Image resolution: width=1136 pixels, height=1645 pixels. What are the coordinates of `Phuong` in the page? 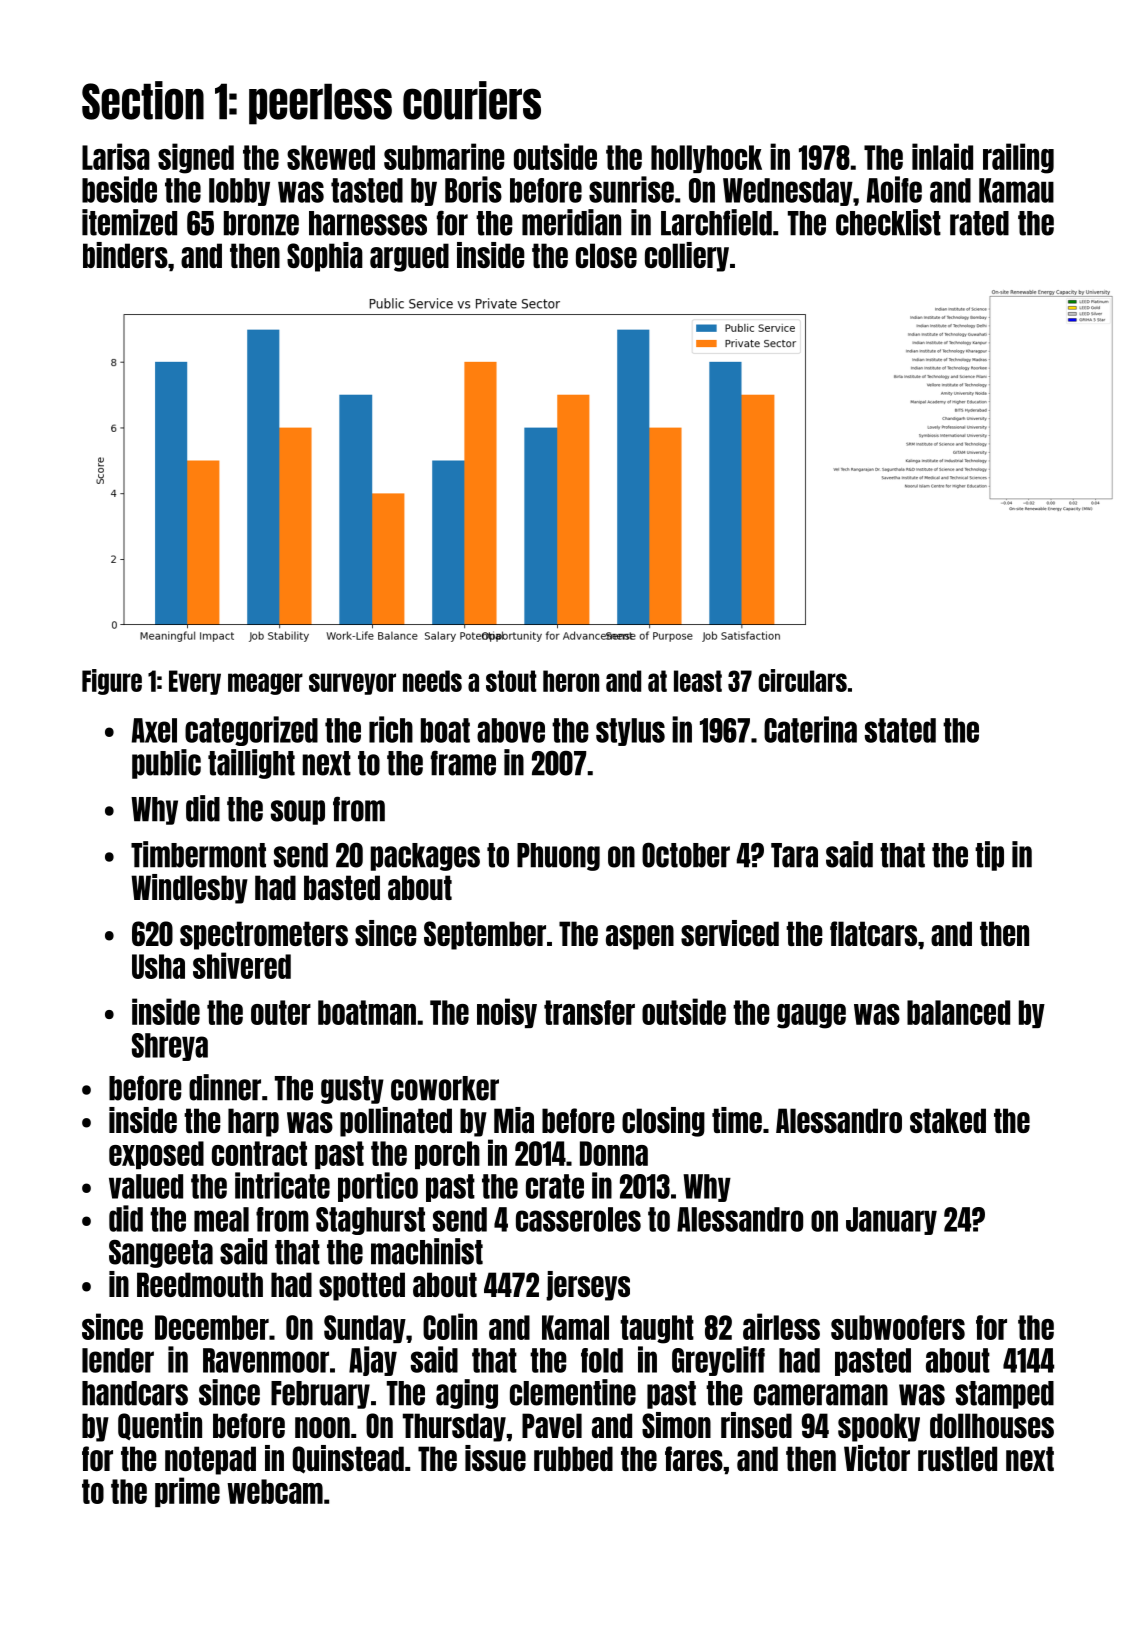 It's located at (558, 857).
